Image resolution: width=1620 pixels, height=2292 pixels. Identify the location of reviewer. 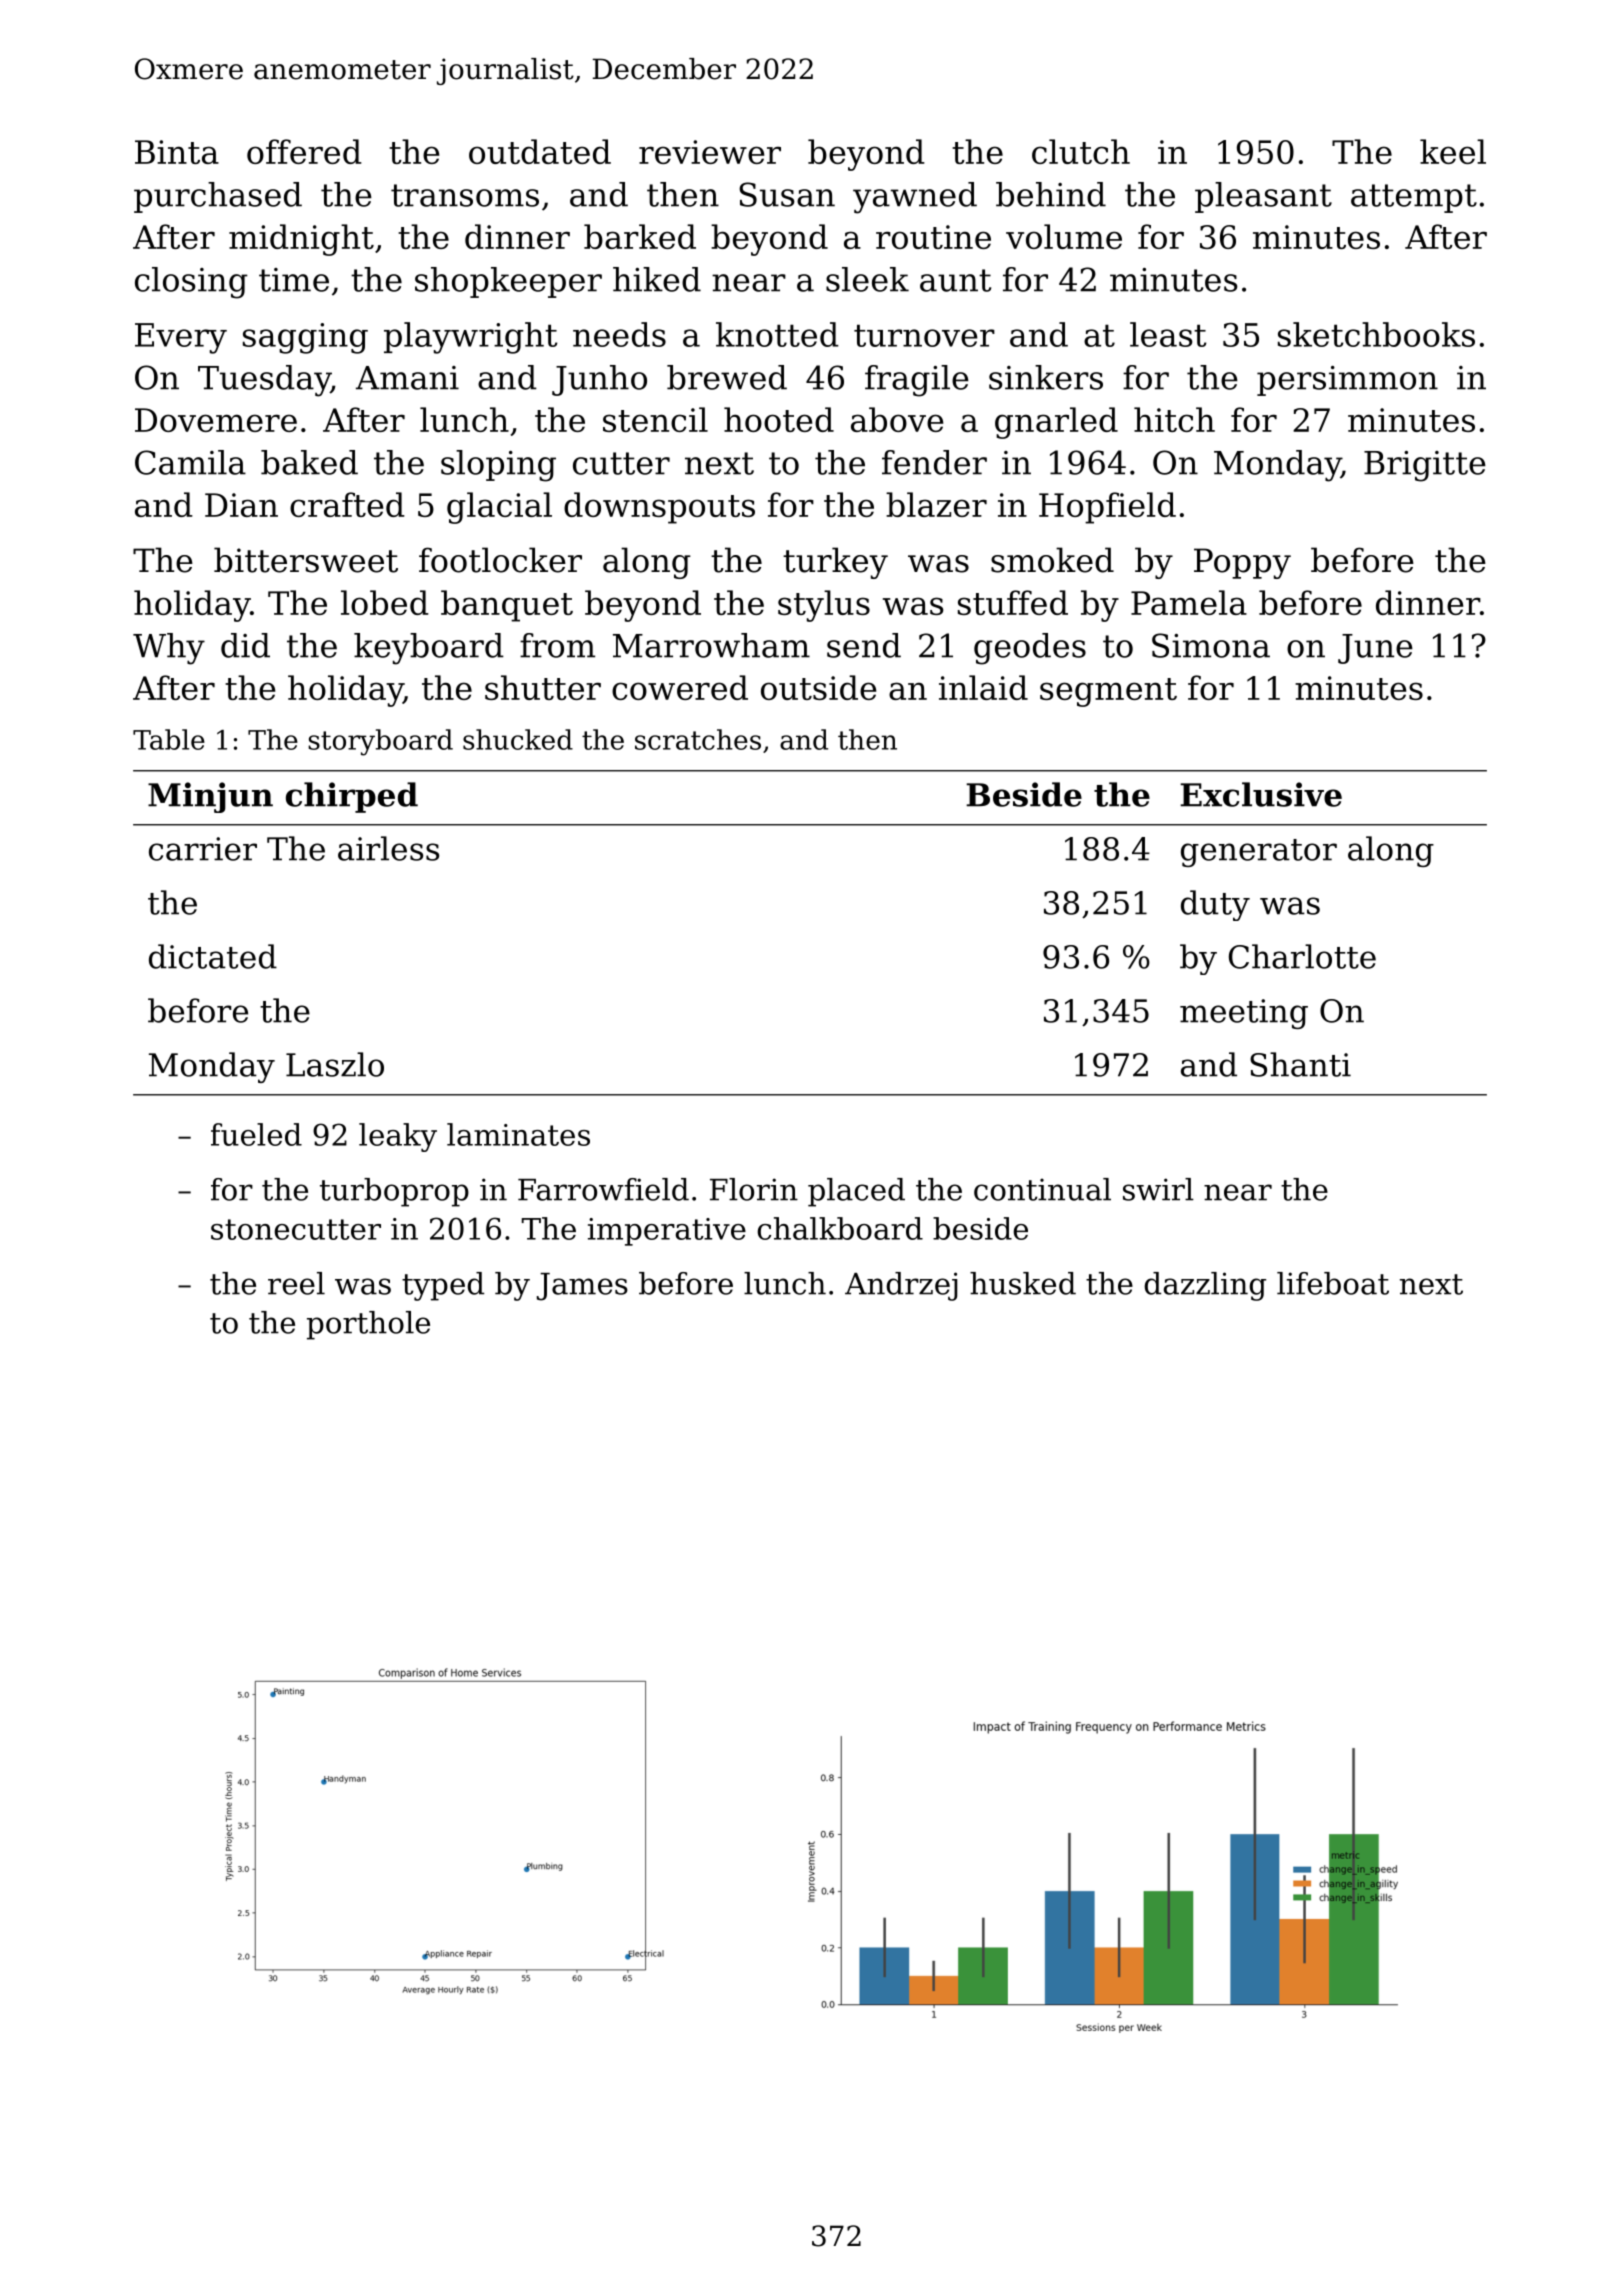
(710, 152).
